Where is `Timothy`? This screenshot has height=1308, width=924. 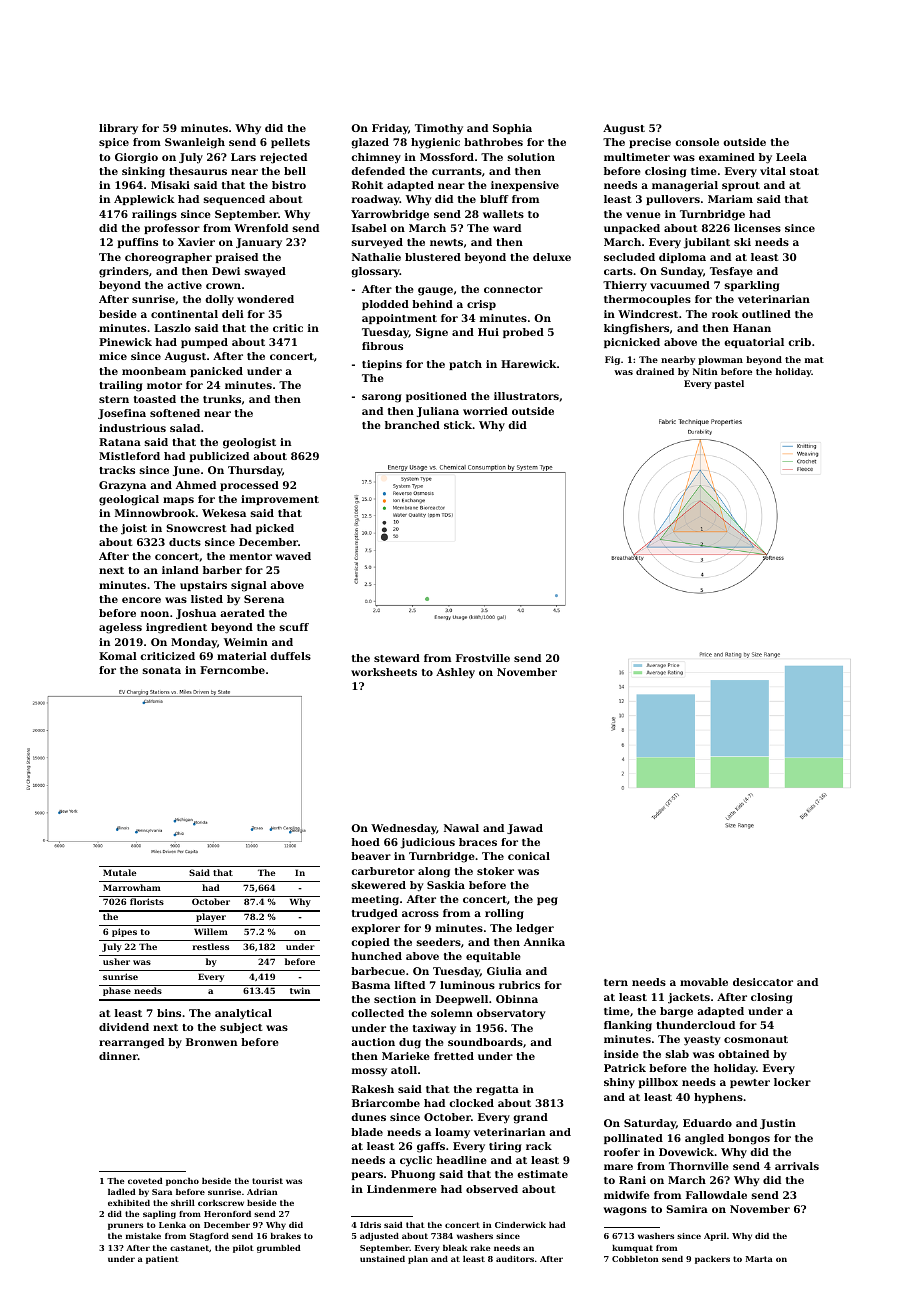
Timothy is located at coordinates (439, 129).
